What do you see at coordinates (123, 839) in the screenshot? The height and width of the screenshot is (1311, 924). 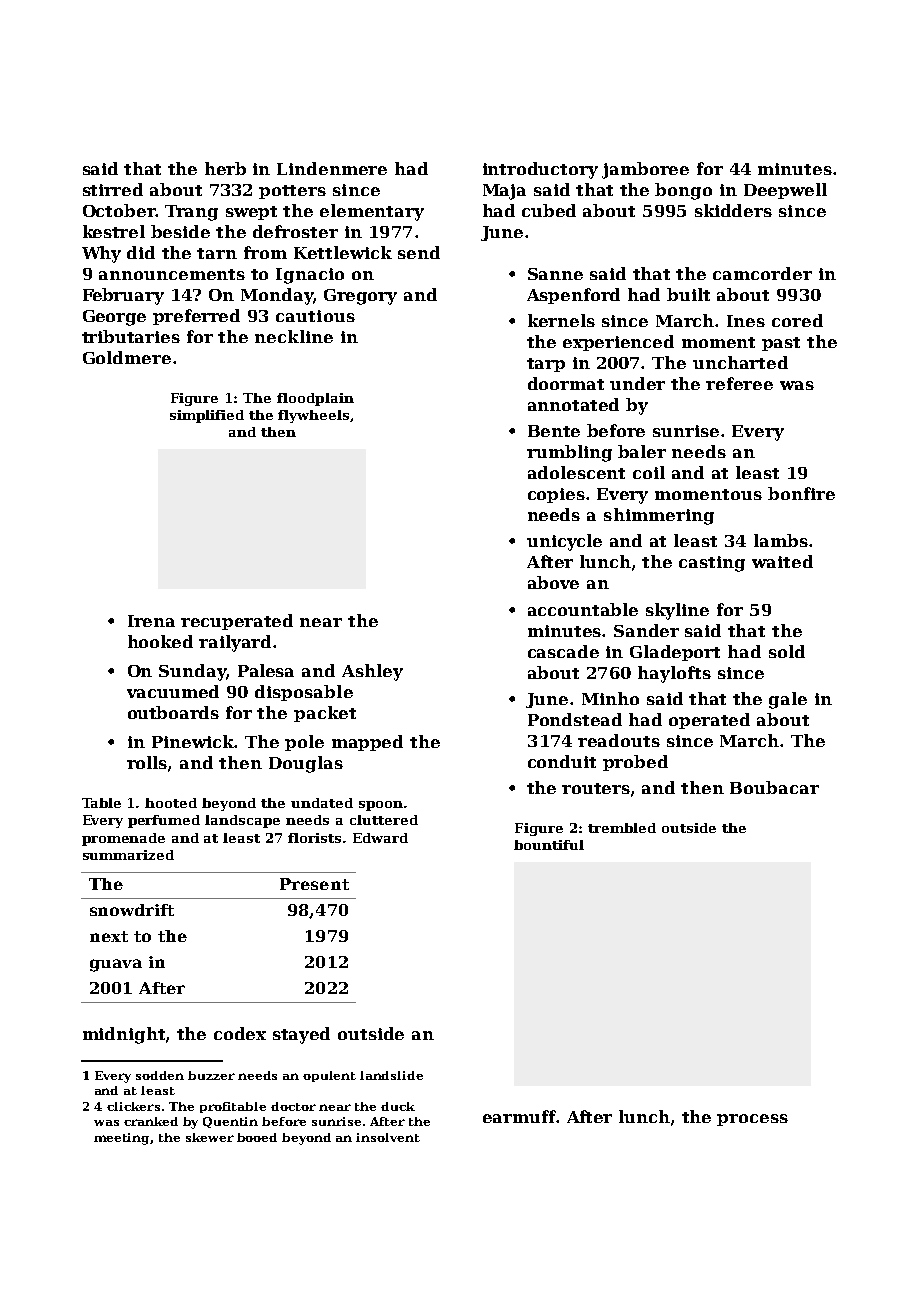 I see `promenade` at bounding box center [123, 839].
